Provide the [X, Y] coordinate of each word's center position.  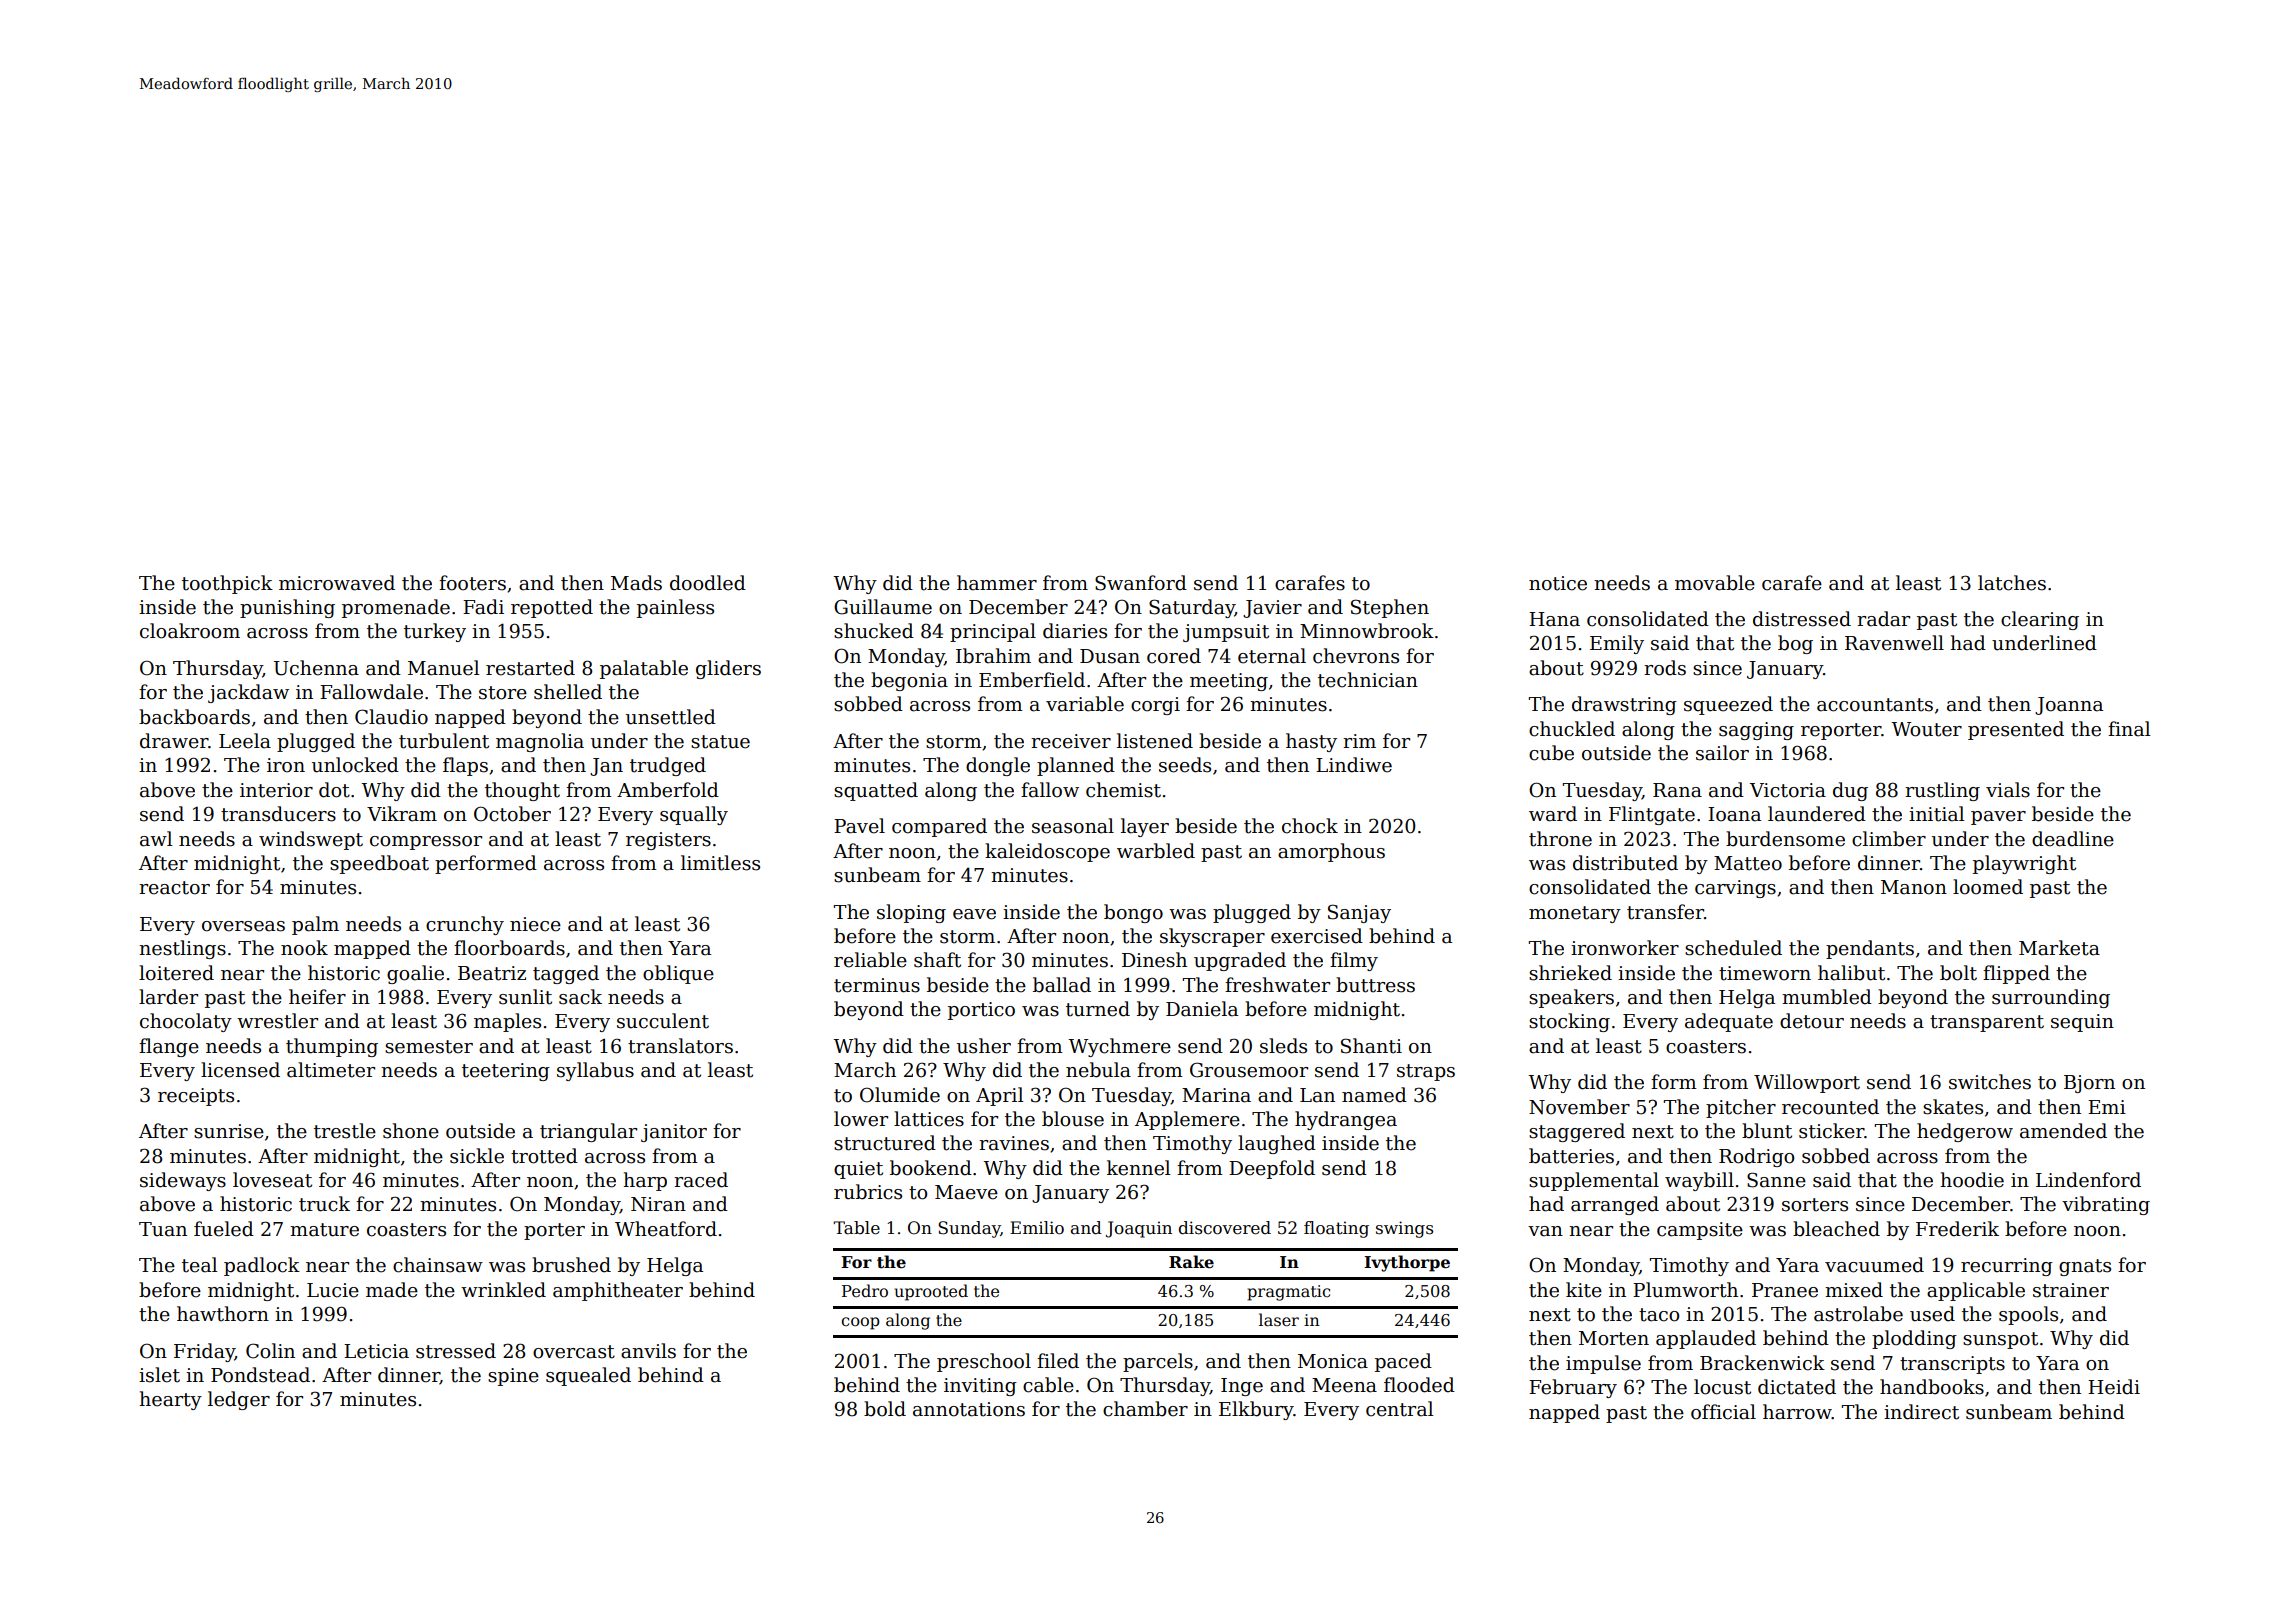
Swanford [1141, 583]
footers [472, 583]
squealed [588, 1376]
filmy [1354, 961]
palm [315, 925]
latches [2012, 583]
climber [1889, 839]
